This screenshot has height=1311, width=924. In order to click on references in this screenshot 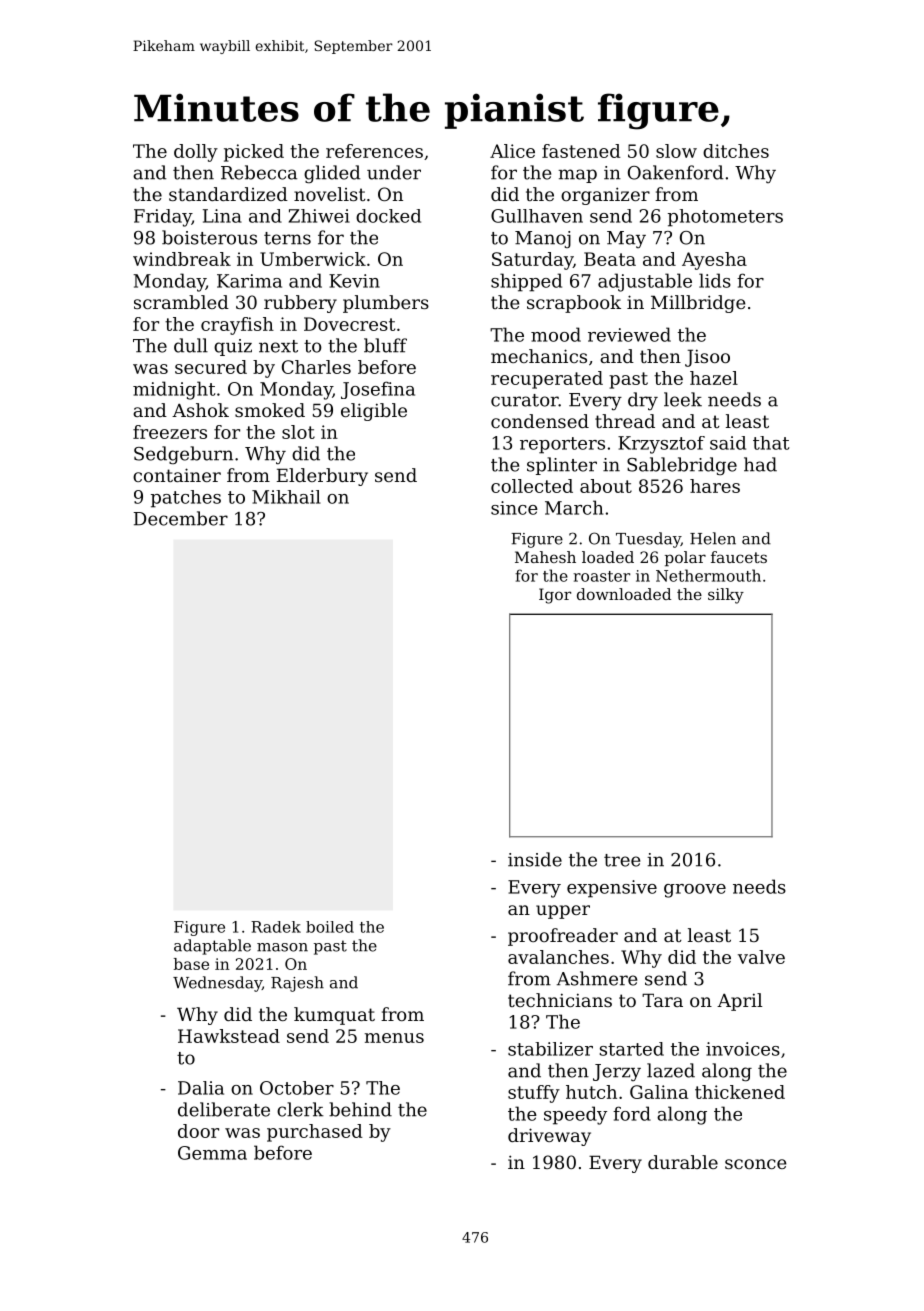, I will do `click(374, 151)`.
